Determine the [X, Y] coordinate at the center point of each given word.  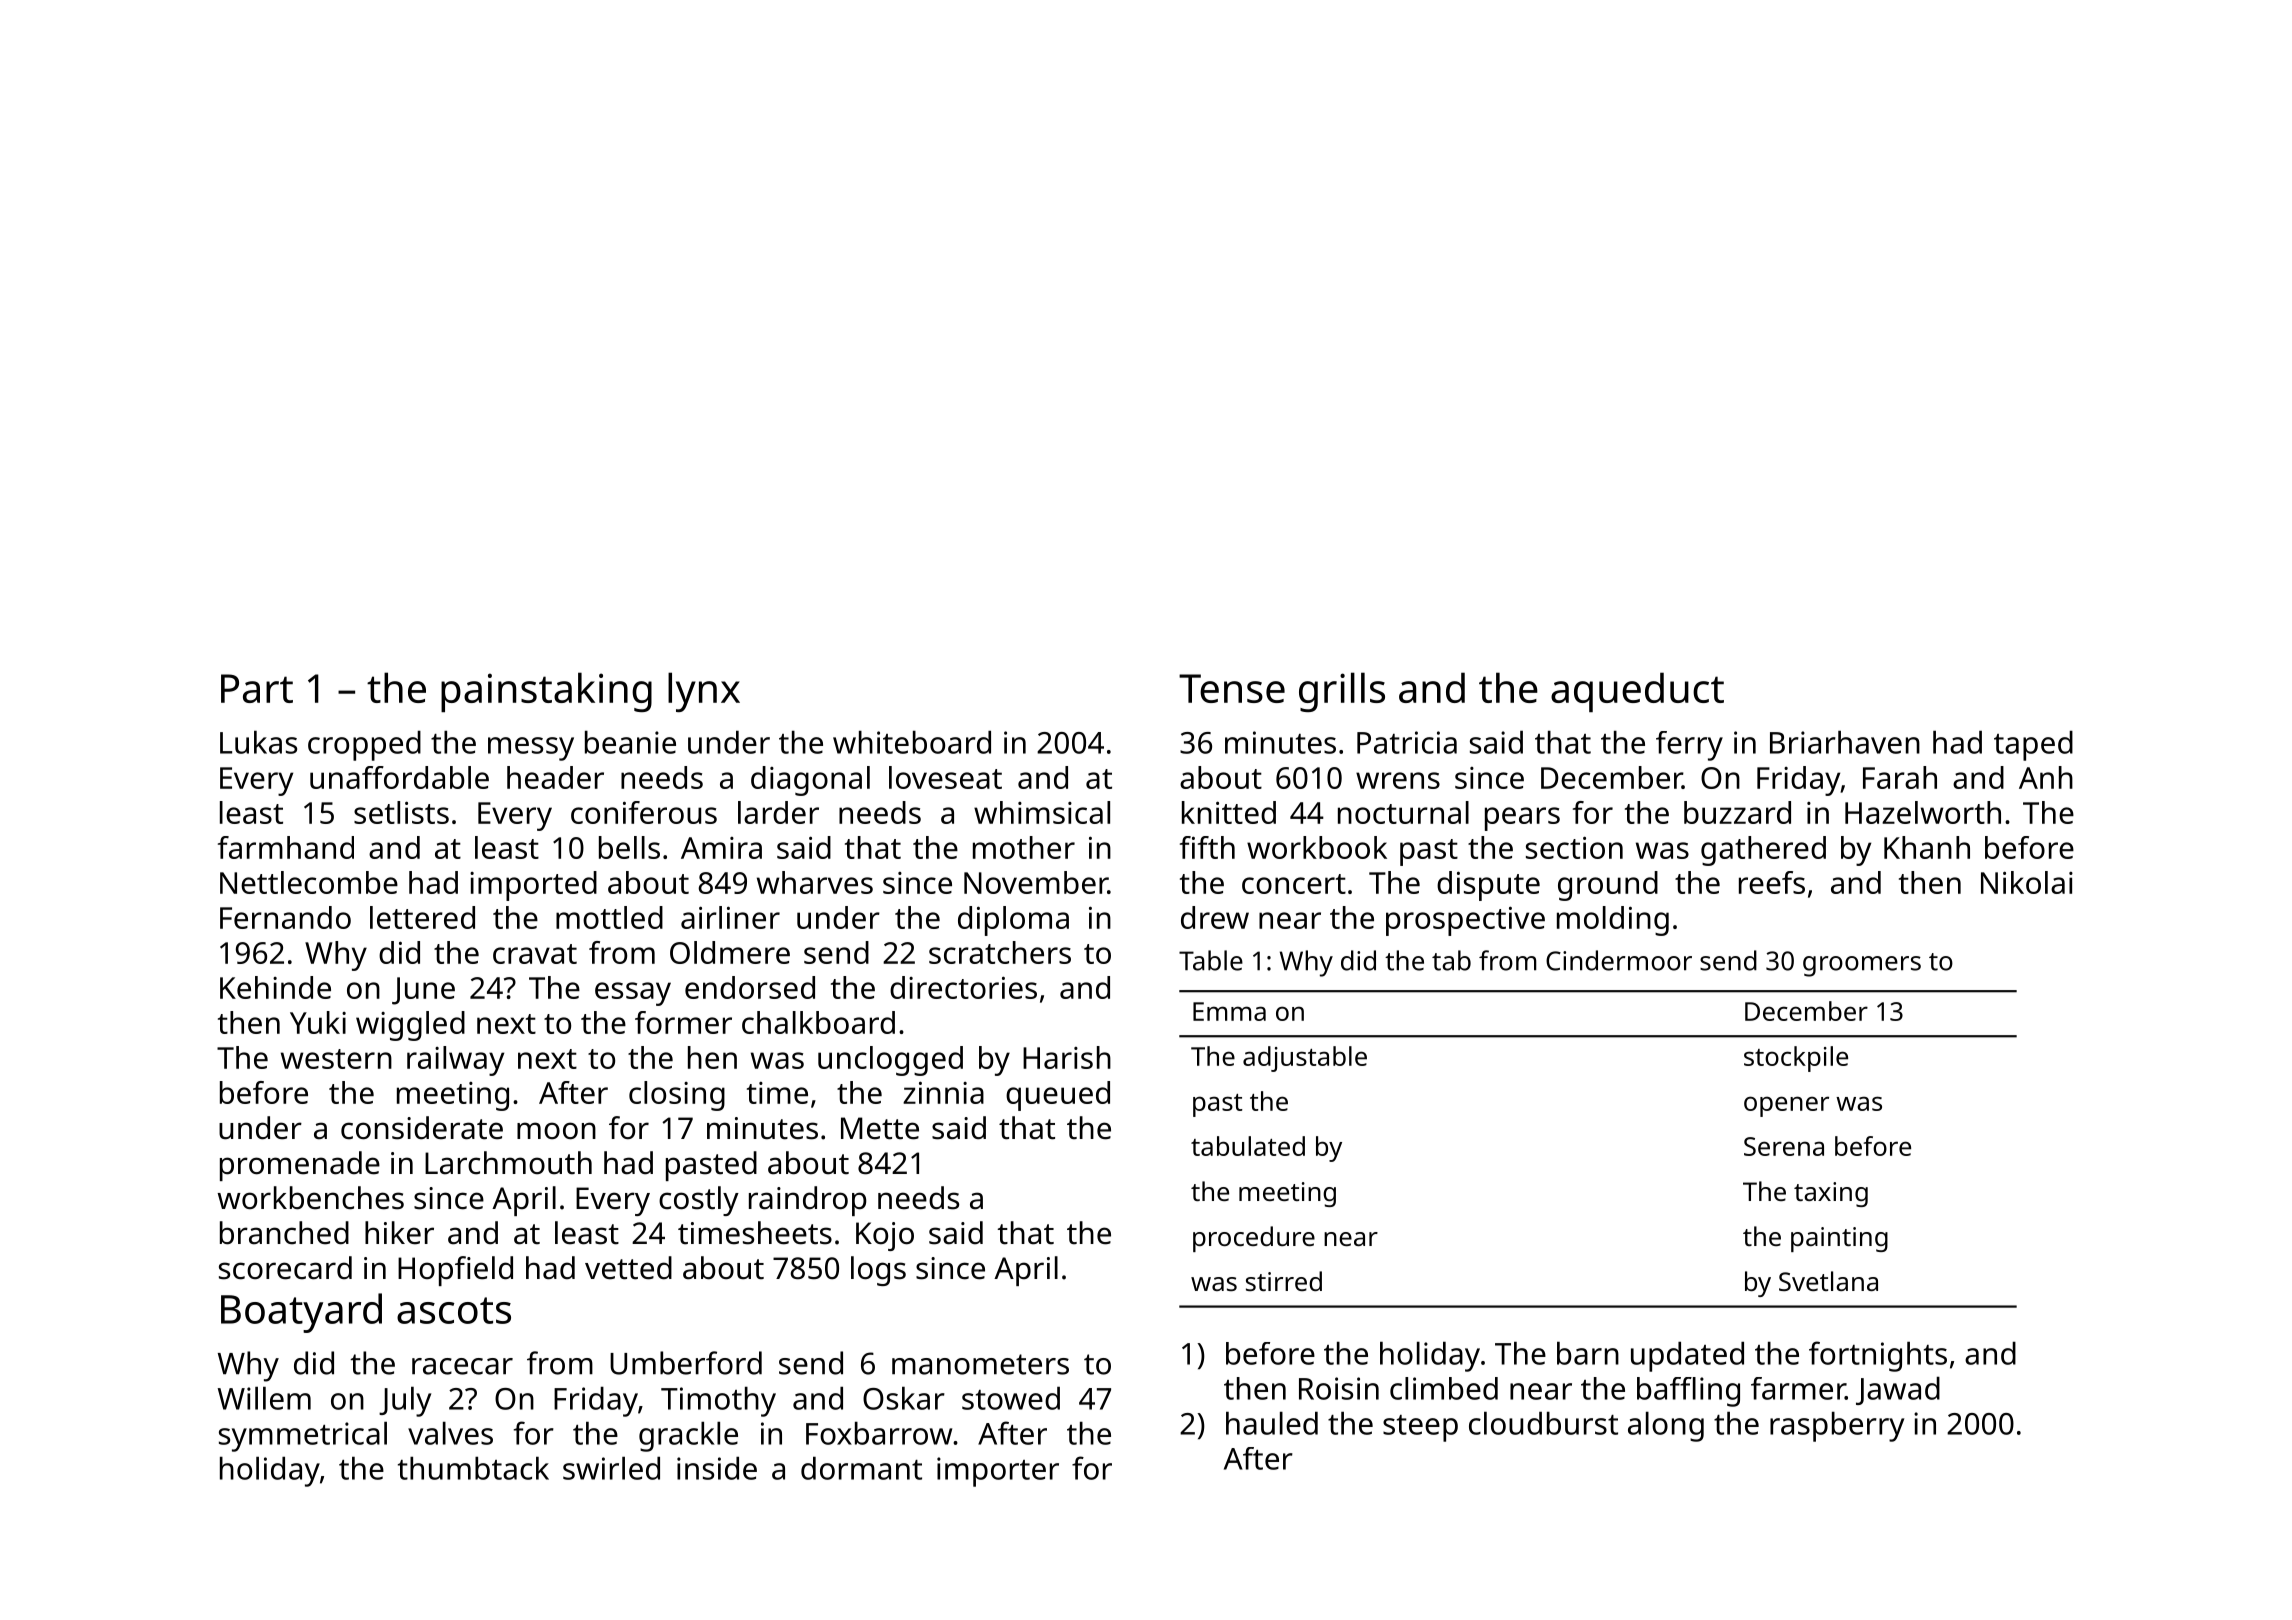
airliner [730, 917]
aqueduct [1637, 692]
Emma [1229, 1011]
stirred [1284, 1281]
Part [257, 688]
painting [1839, 1239]
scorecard [285, 1268]
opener [1786, 1106]
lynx [704, 692]
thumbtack [473, 1468]
